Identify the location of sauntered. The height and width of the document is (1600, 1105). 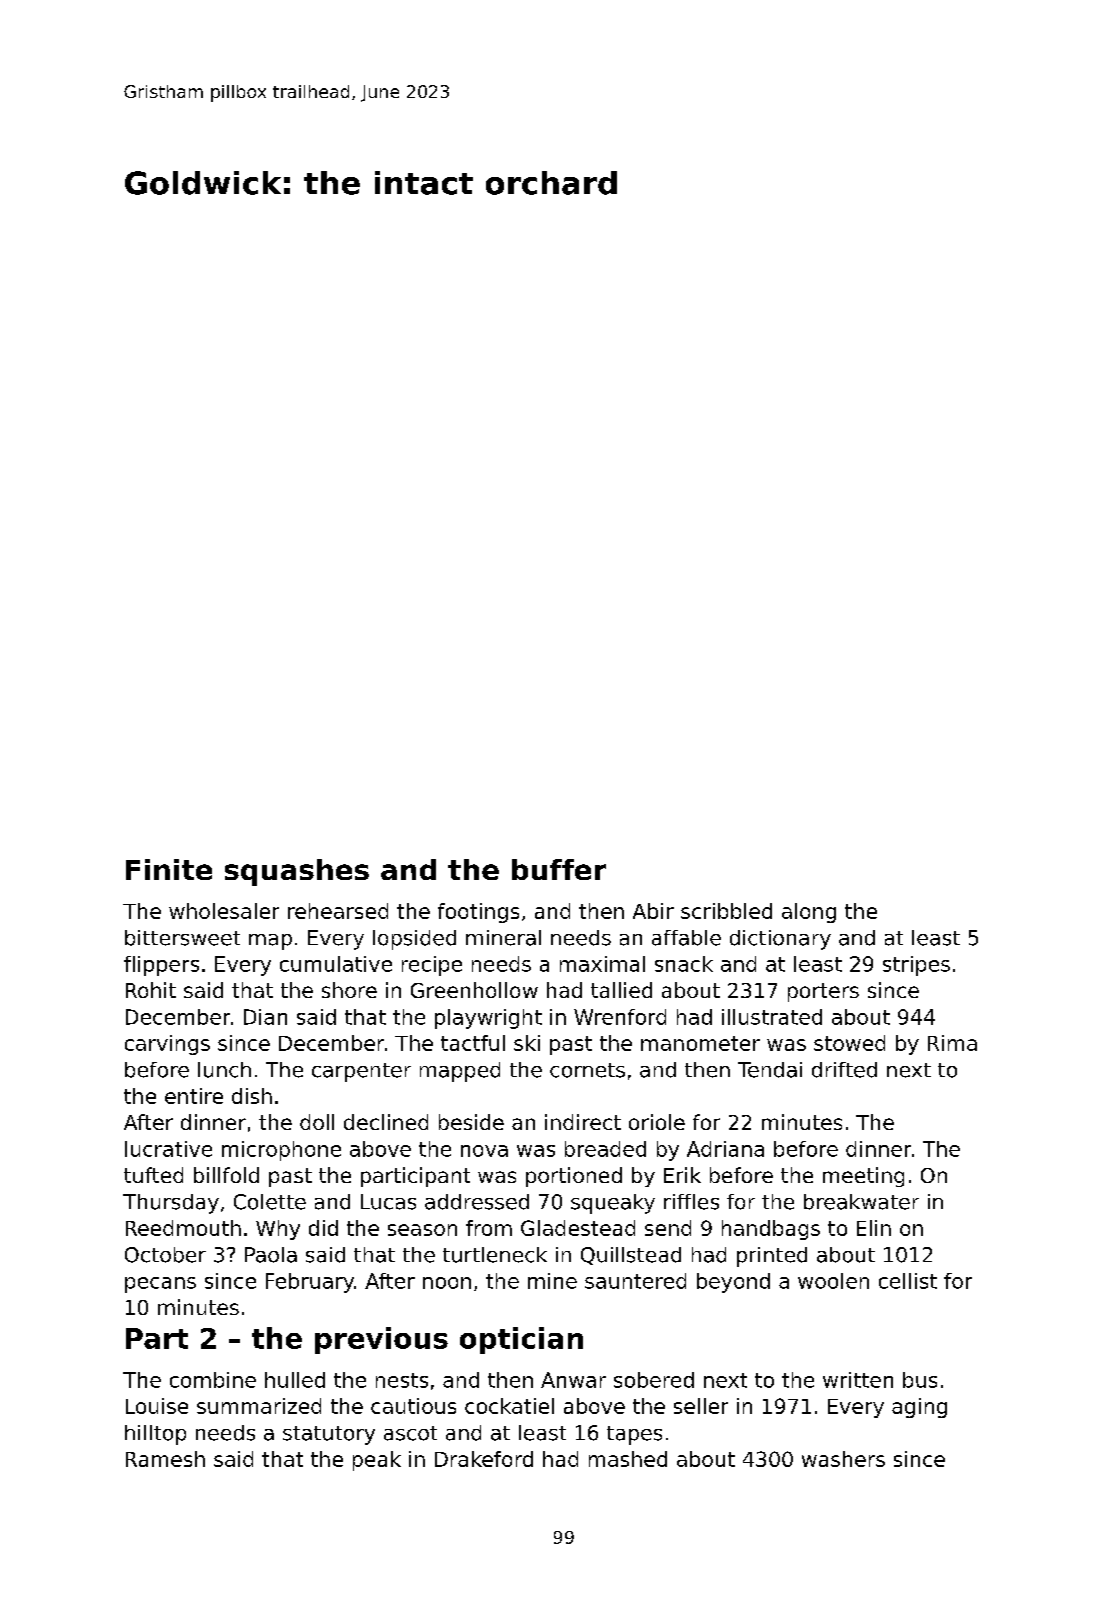
(635, 1281).
